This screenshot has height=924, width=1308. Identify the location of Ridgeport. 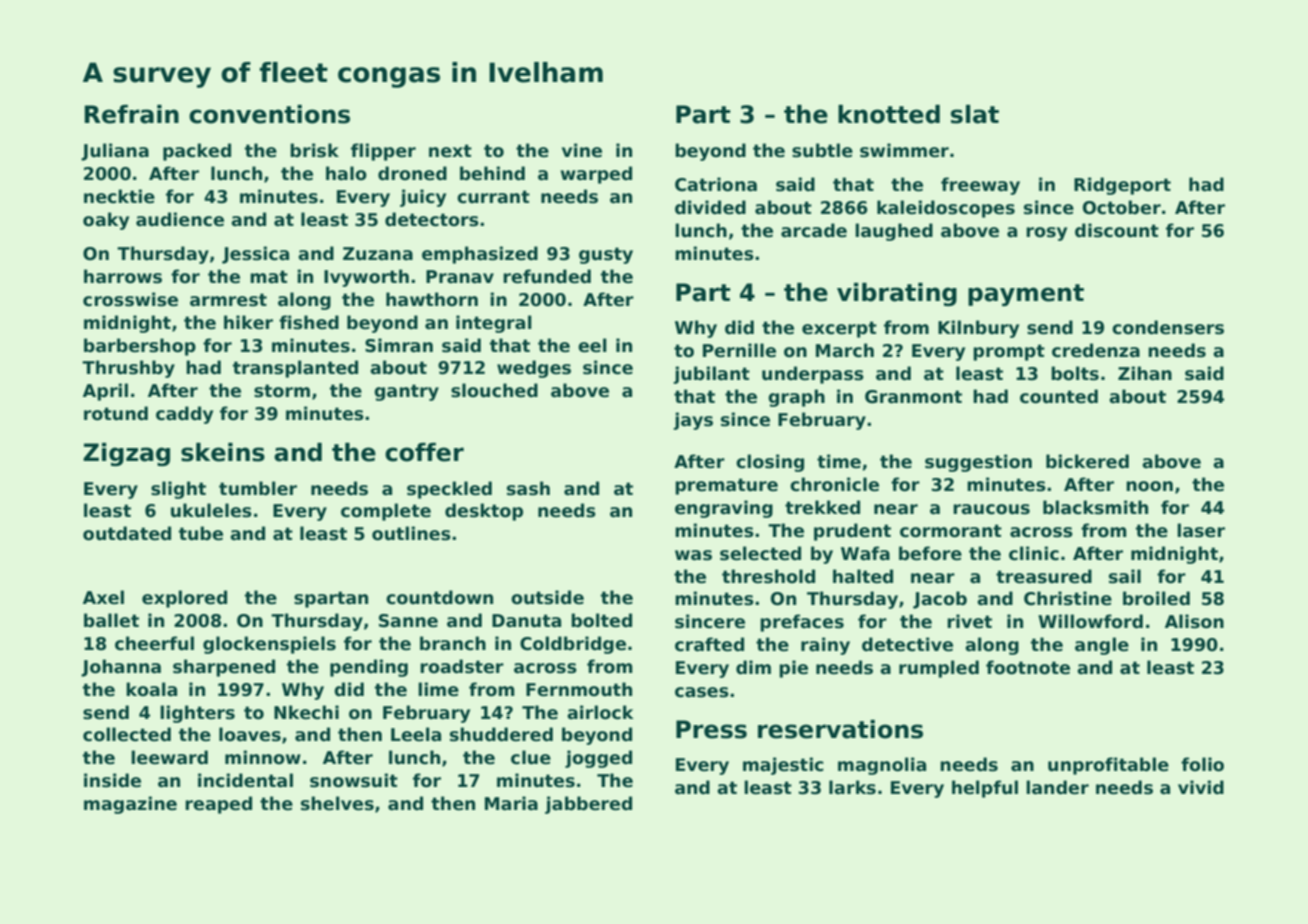
(1122, 186).
